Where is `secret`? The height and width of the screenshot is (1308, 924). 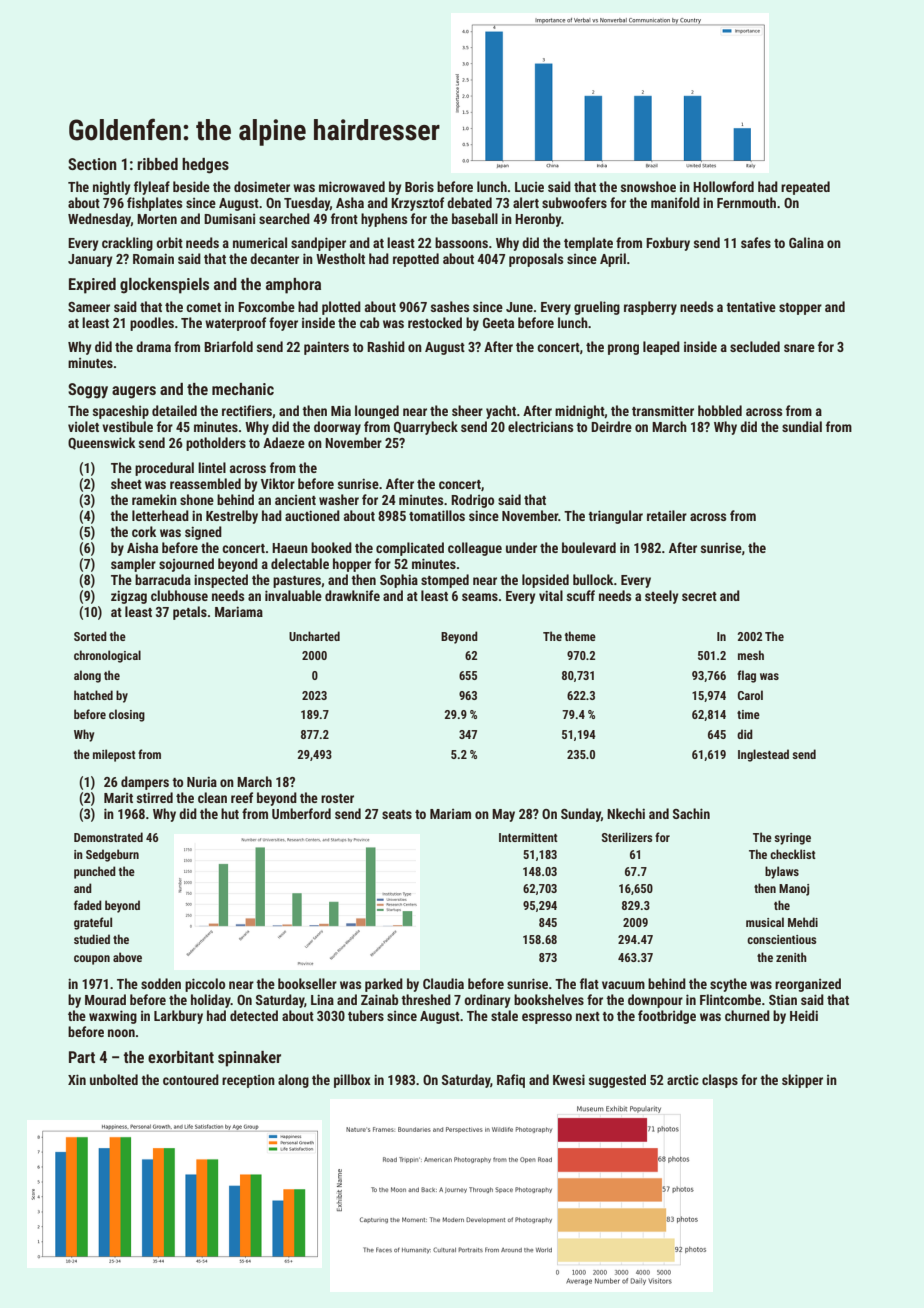 secret is located at coordinates (699, 596).
